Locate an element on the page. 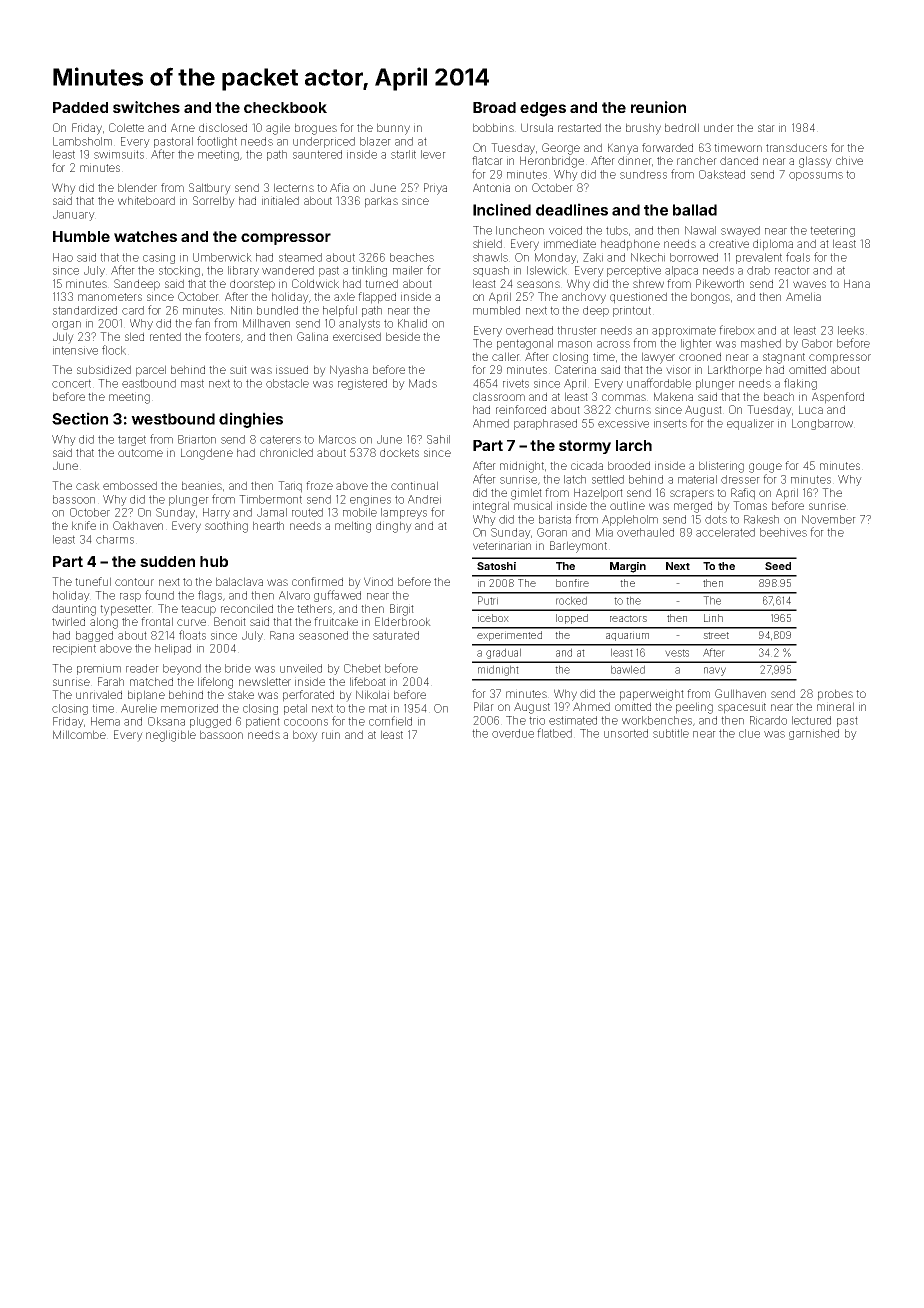 The image size is (924, 1308). Oakhaven is located at coordinates (138, 525).
